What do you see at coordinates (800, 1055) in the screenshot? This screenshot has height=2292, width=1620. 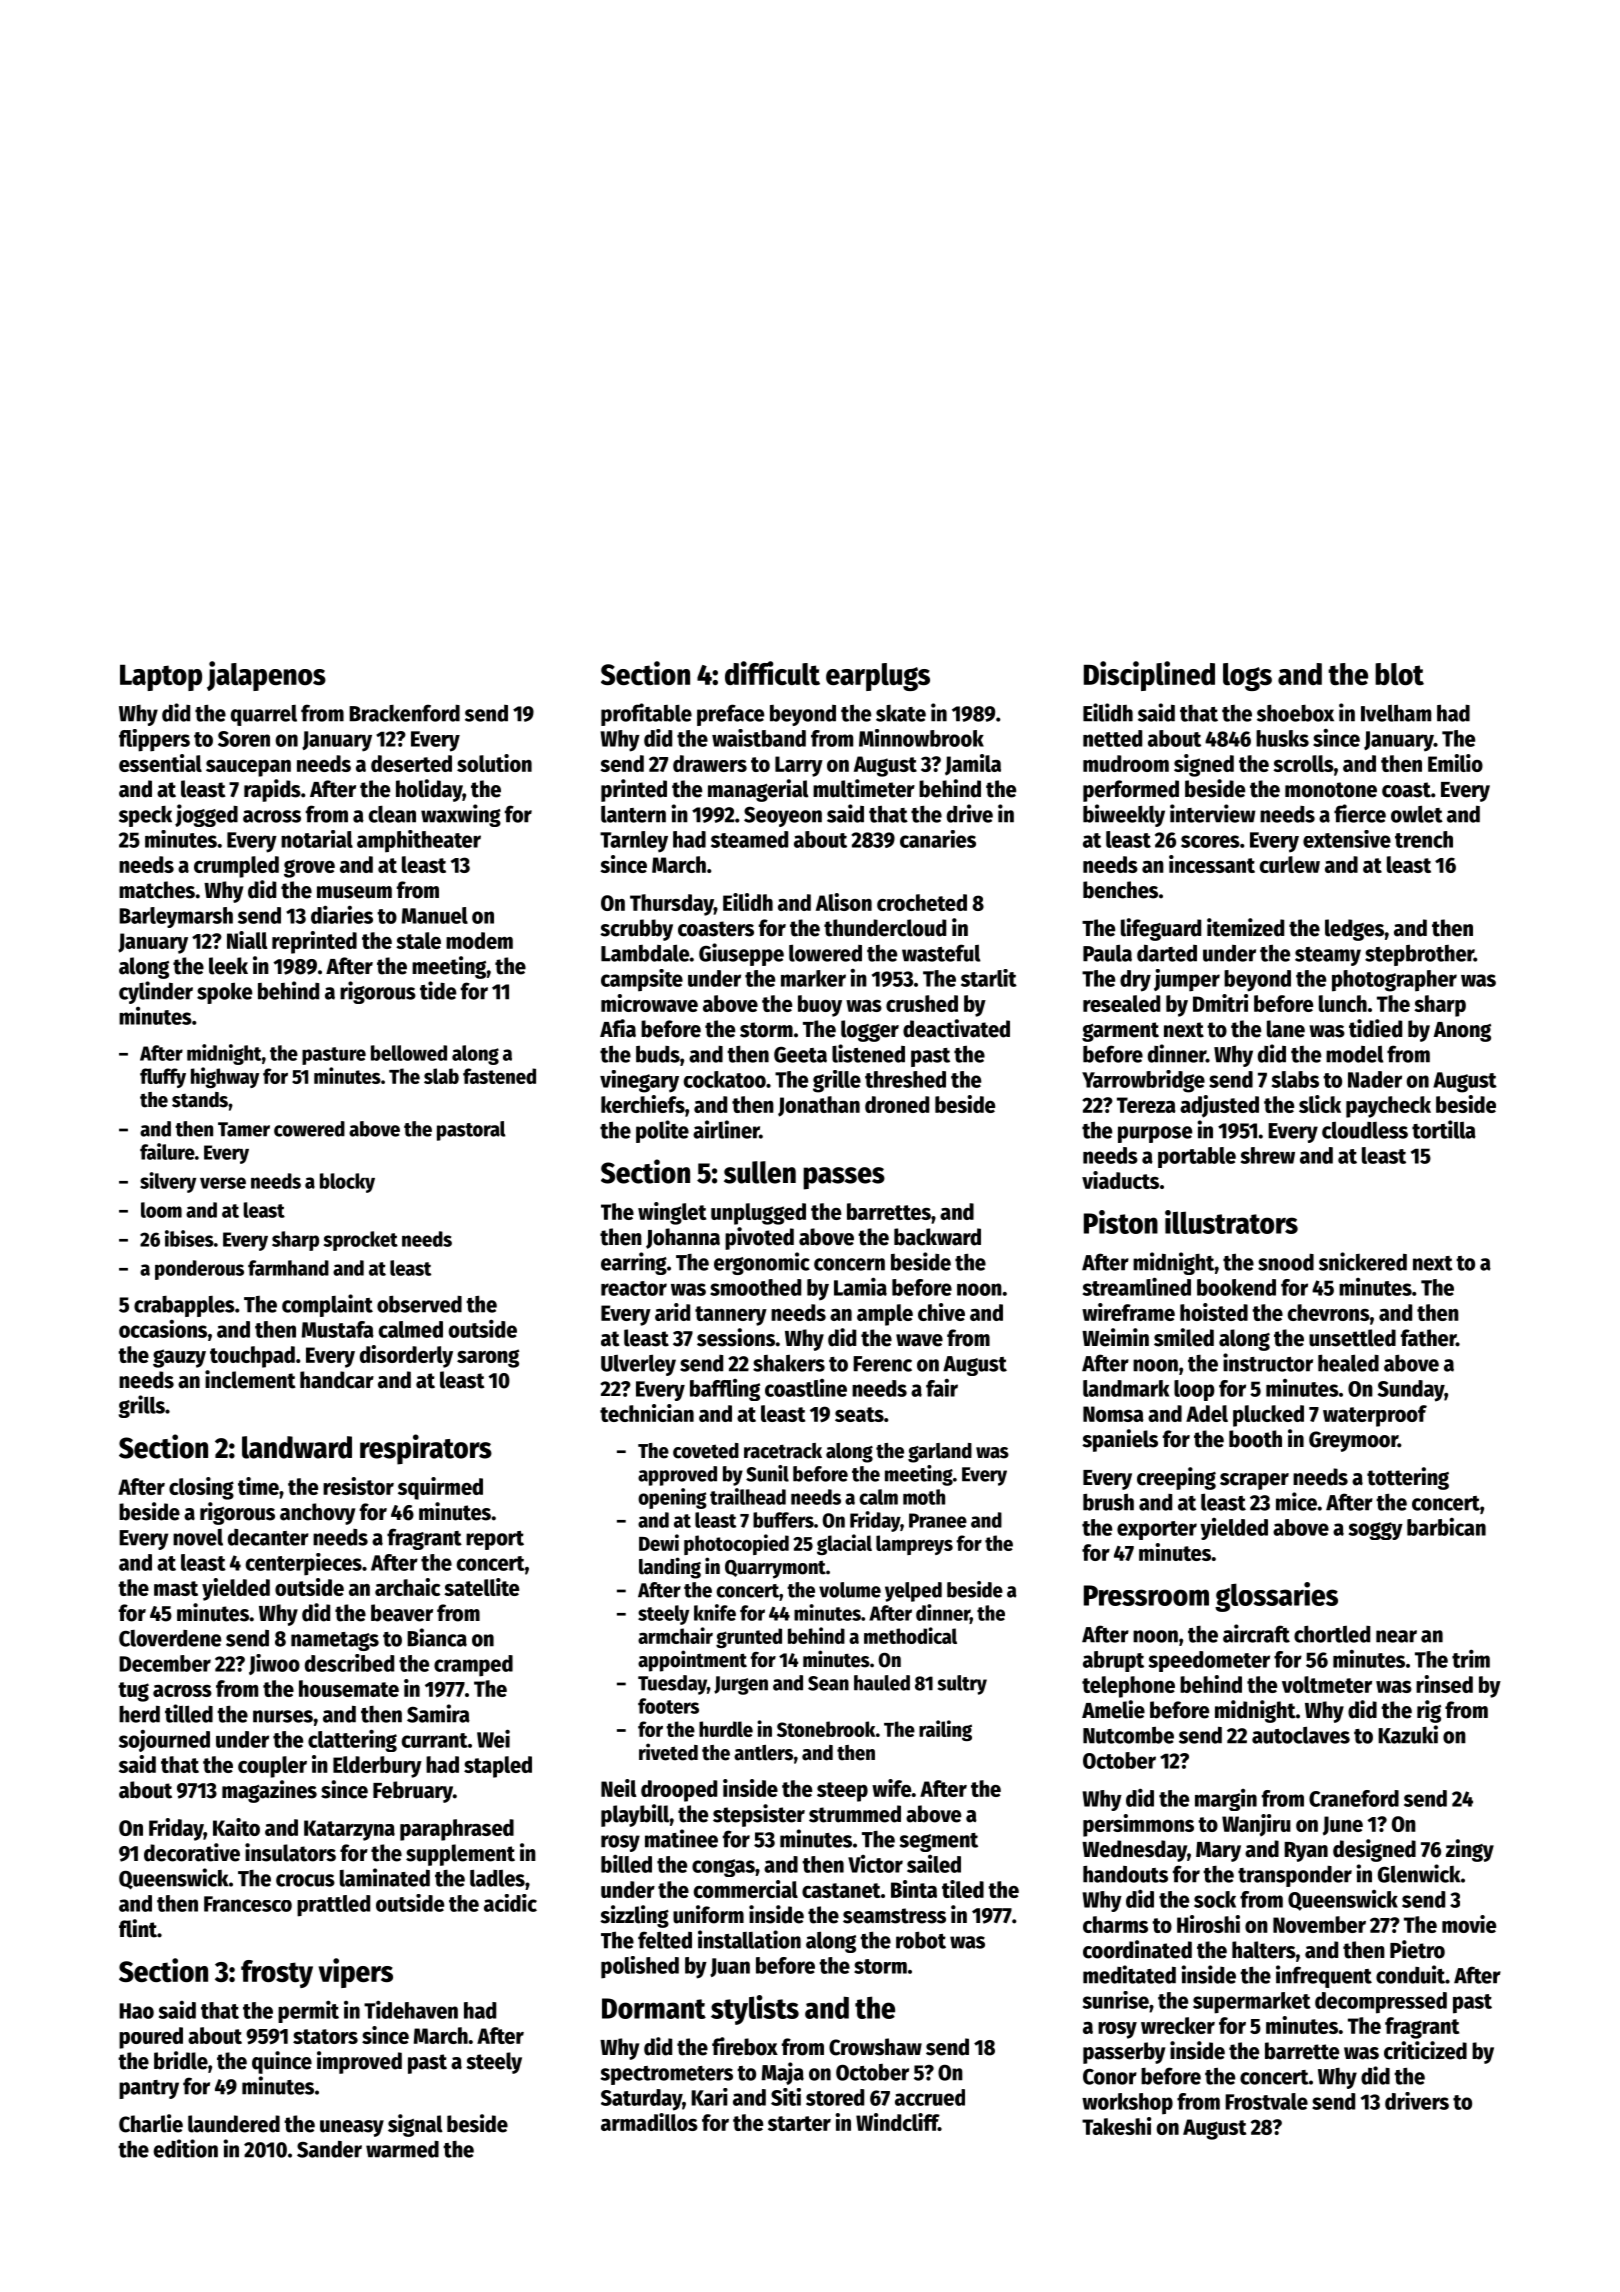 I see `Geeta` at bounding box center [800, 1055].
